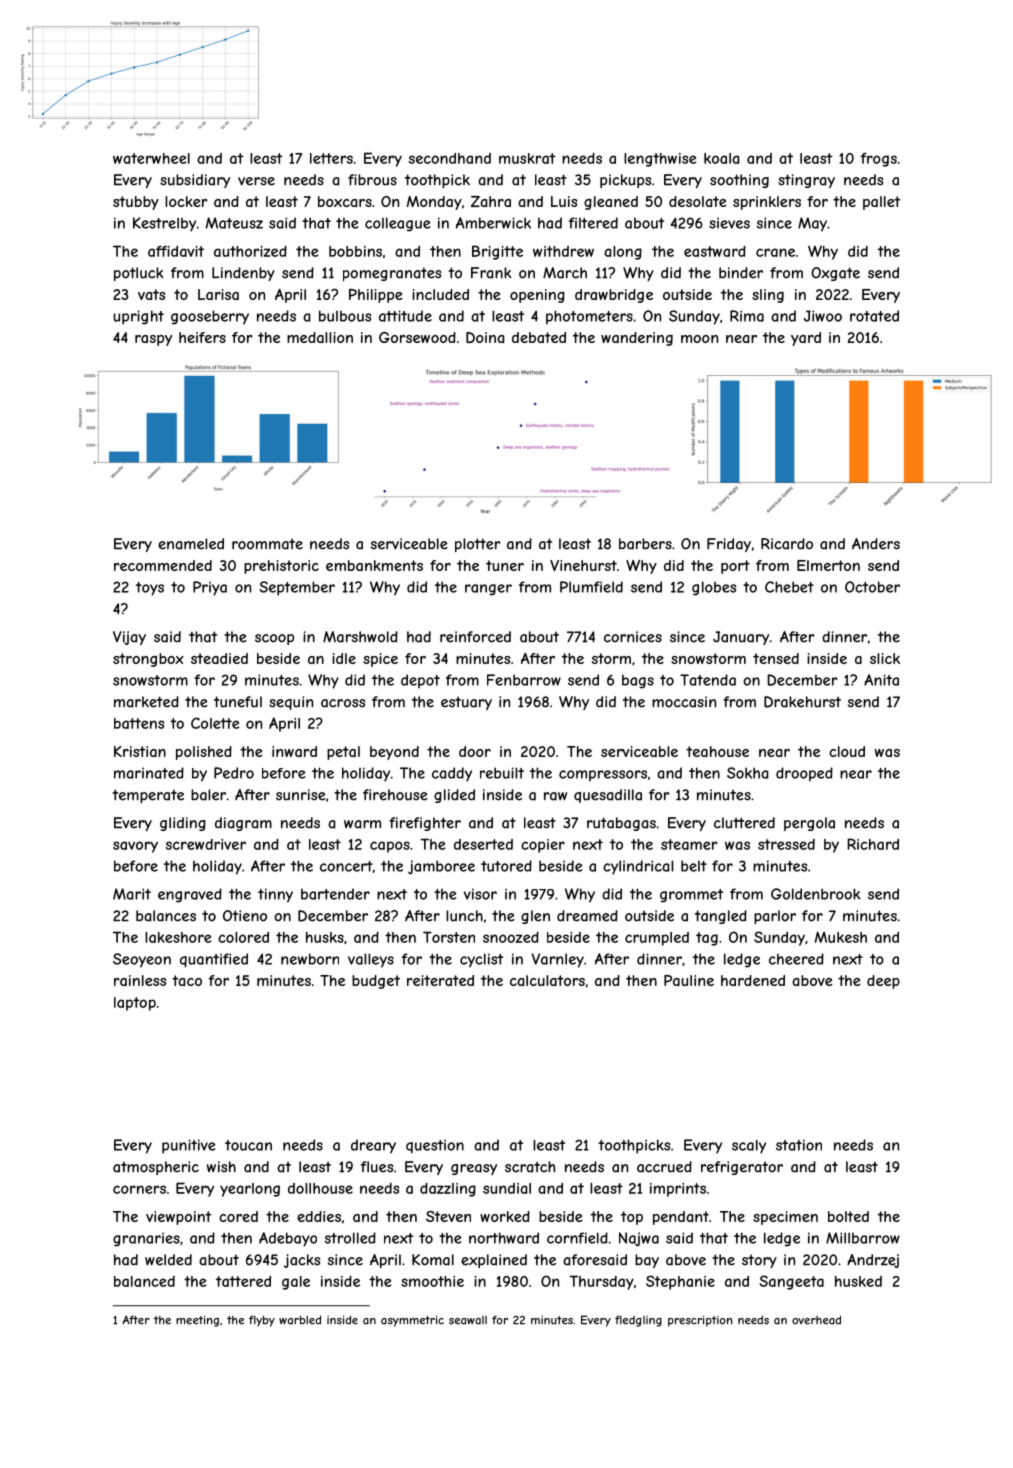 The width and height of the screenshot is (1013, 1468). Describe the element at coordinates (275, 895) in the screenshot. I see `tinny` at that location.
